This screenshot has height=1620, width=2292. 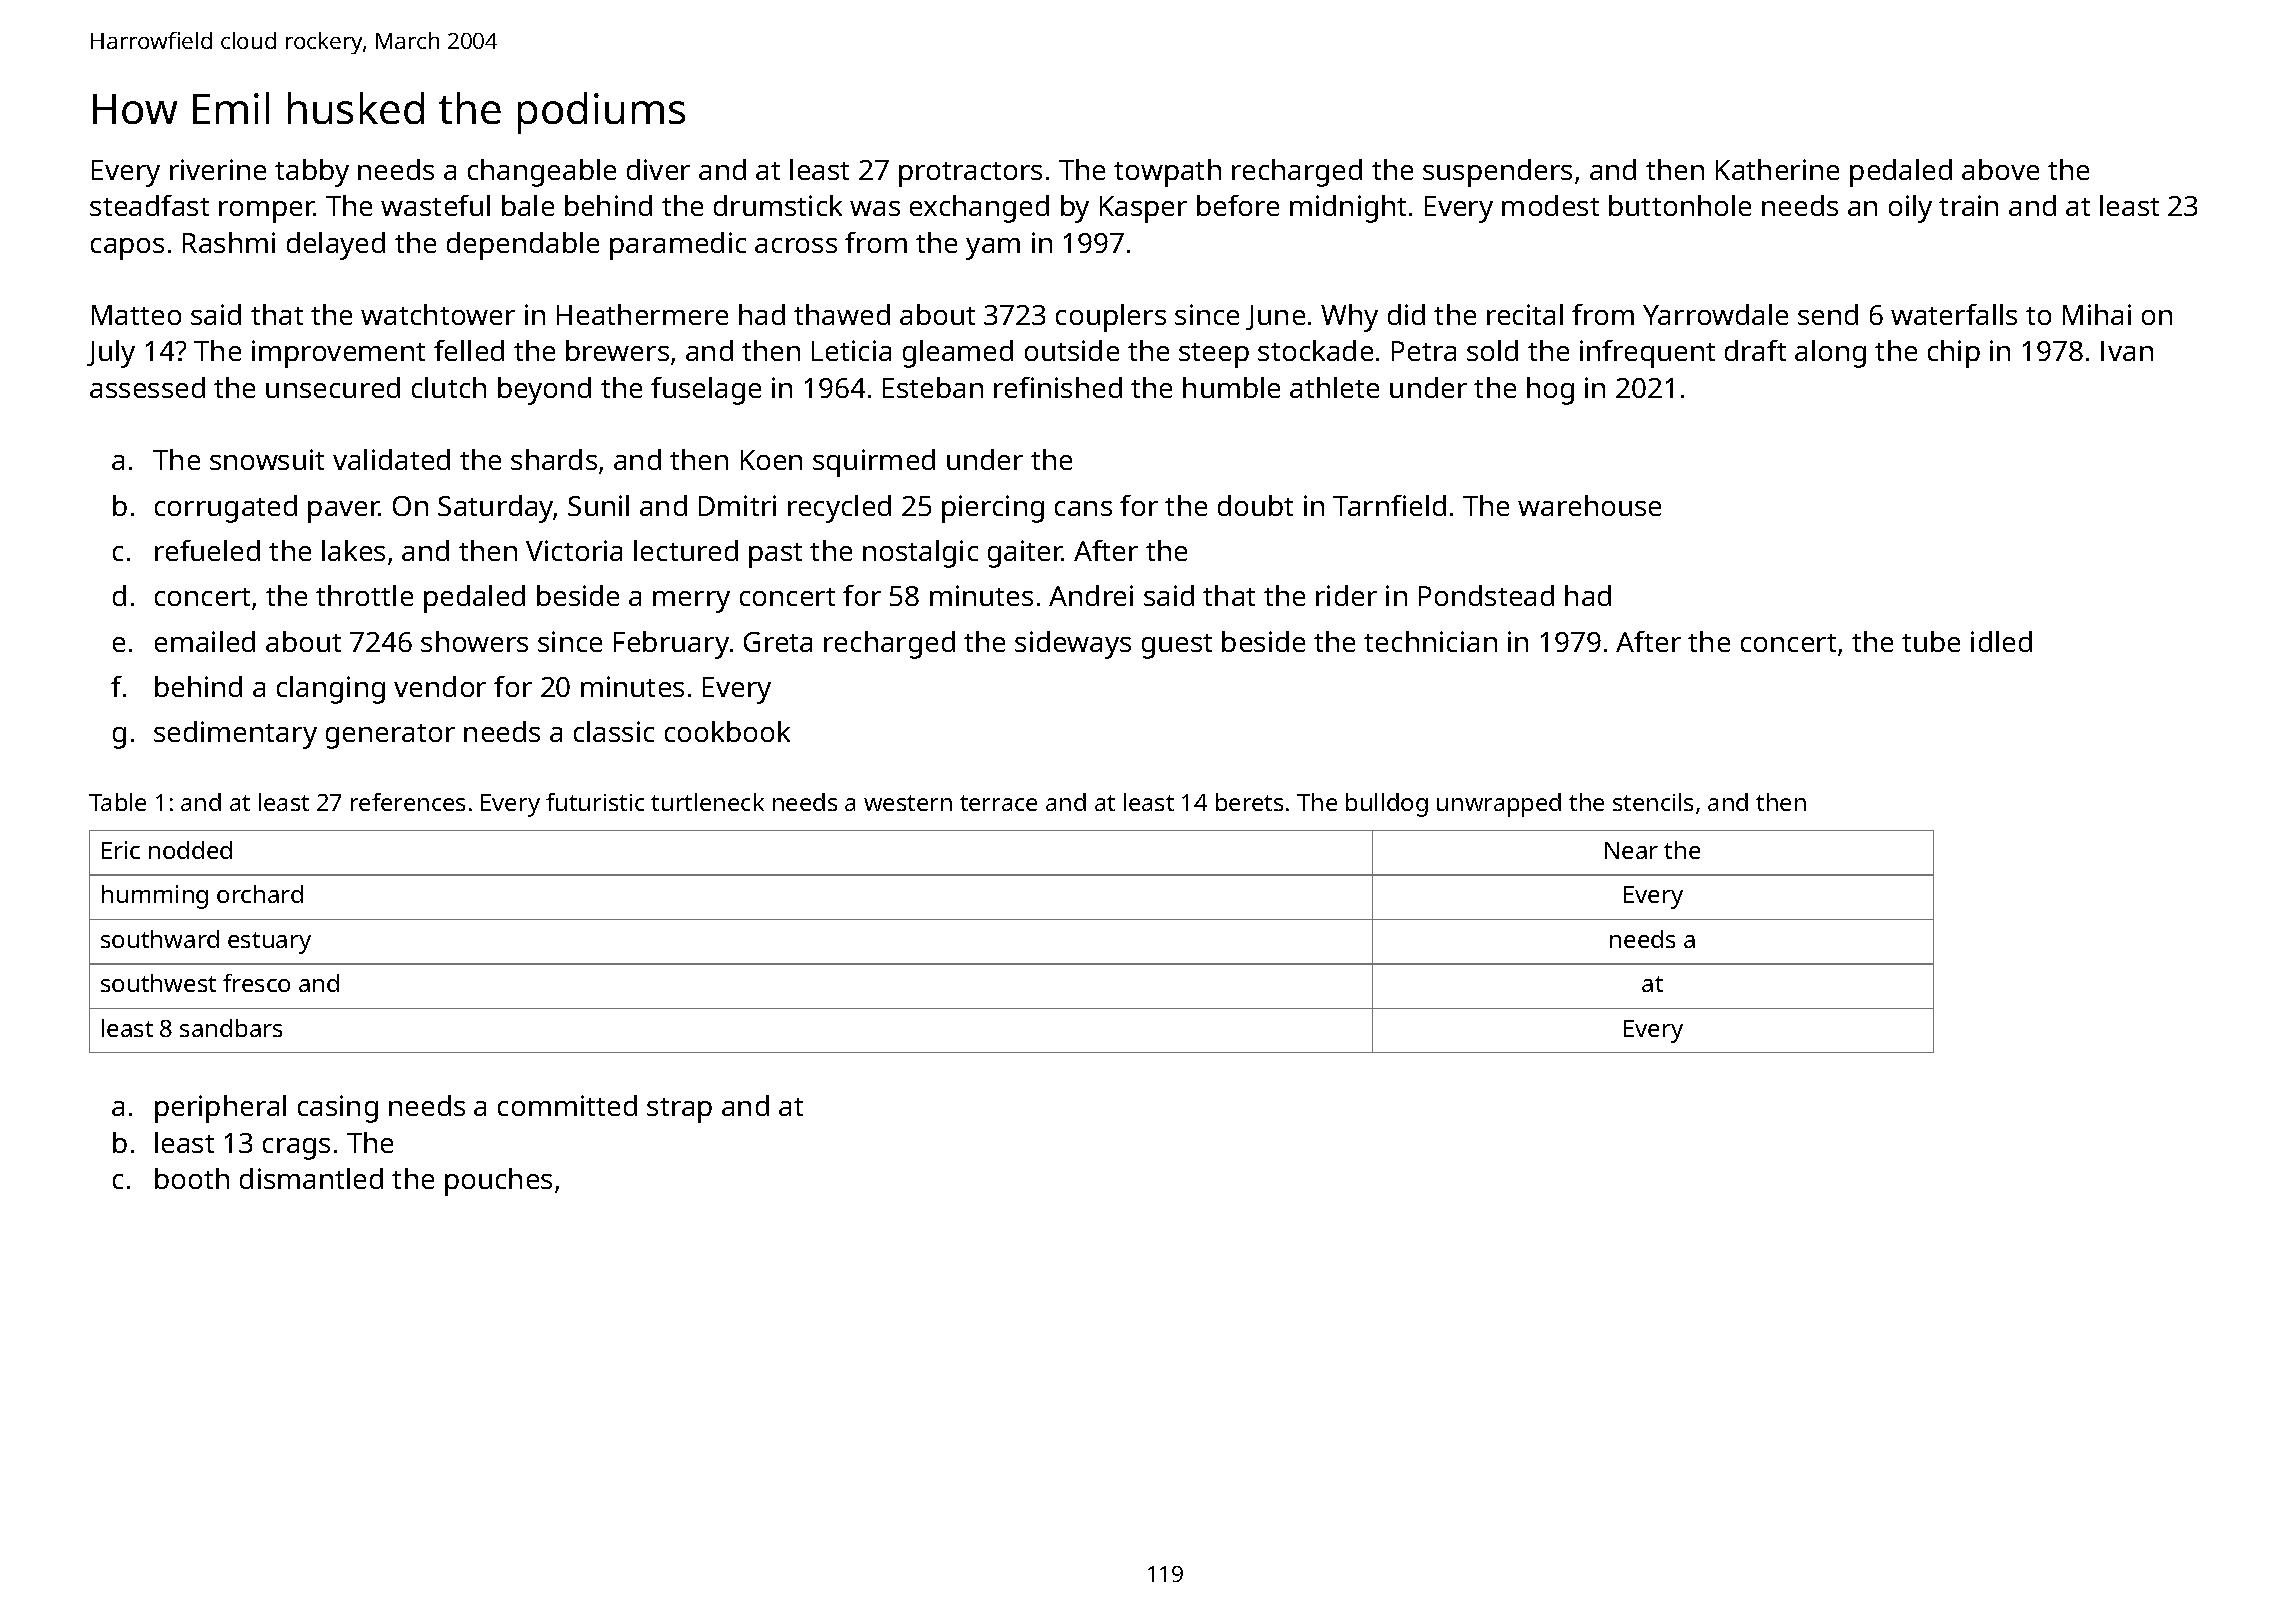 I want to click on protractors, so click(x=970, y=174).
